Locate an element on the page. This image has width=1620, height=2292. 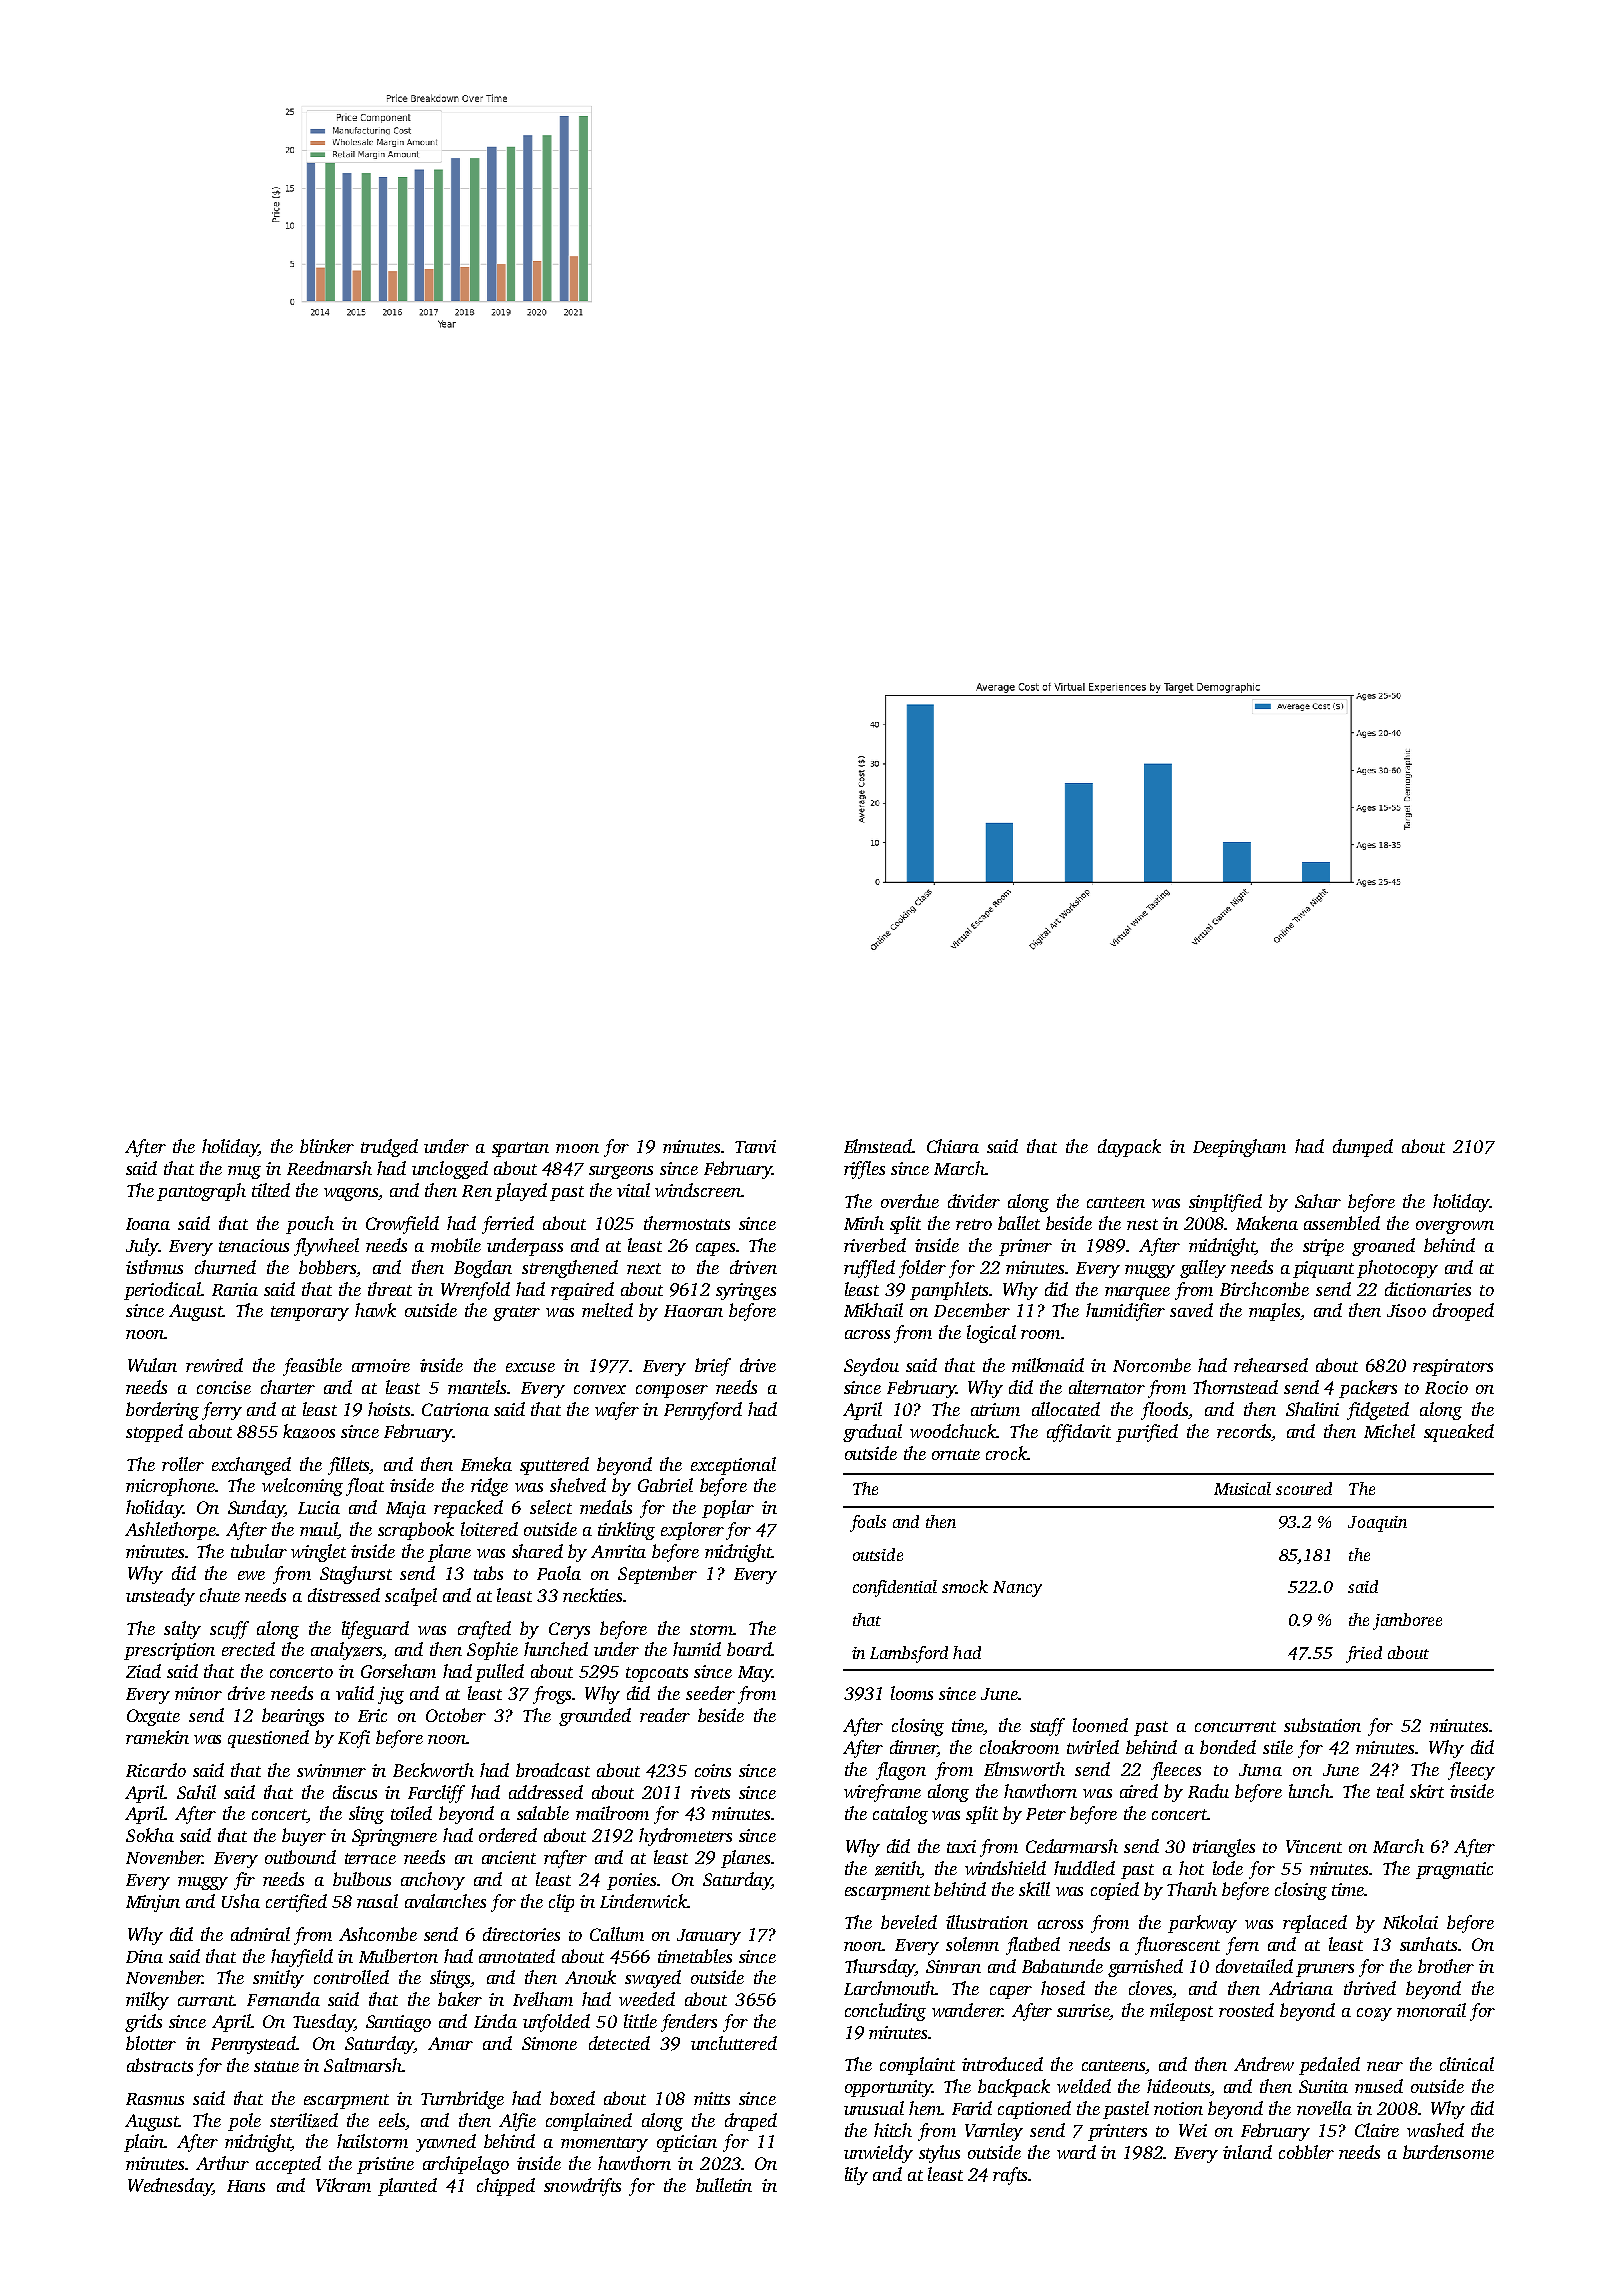
boxed is located at coordinates (572, 2098).
